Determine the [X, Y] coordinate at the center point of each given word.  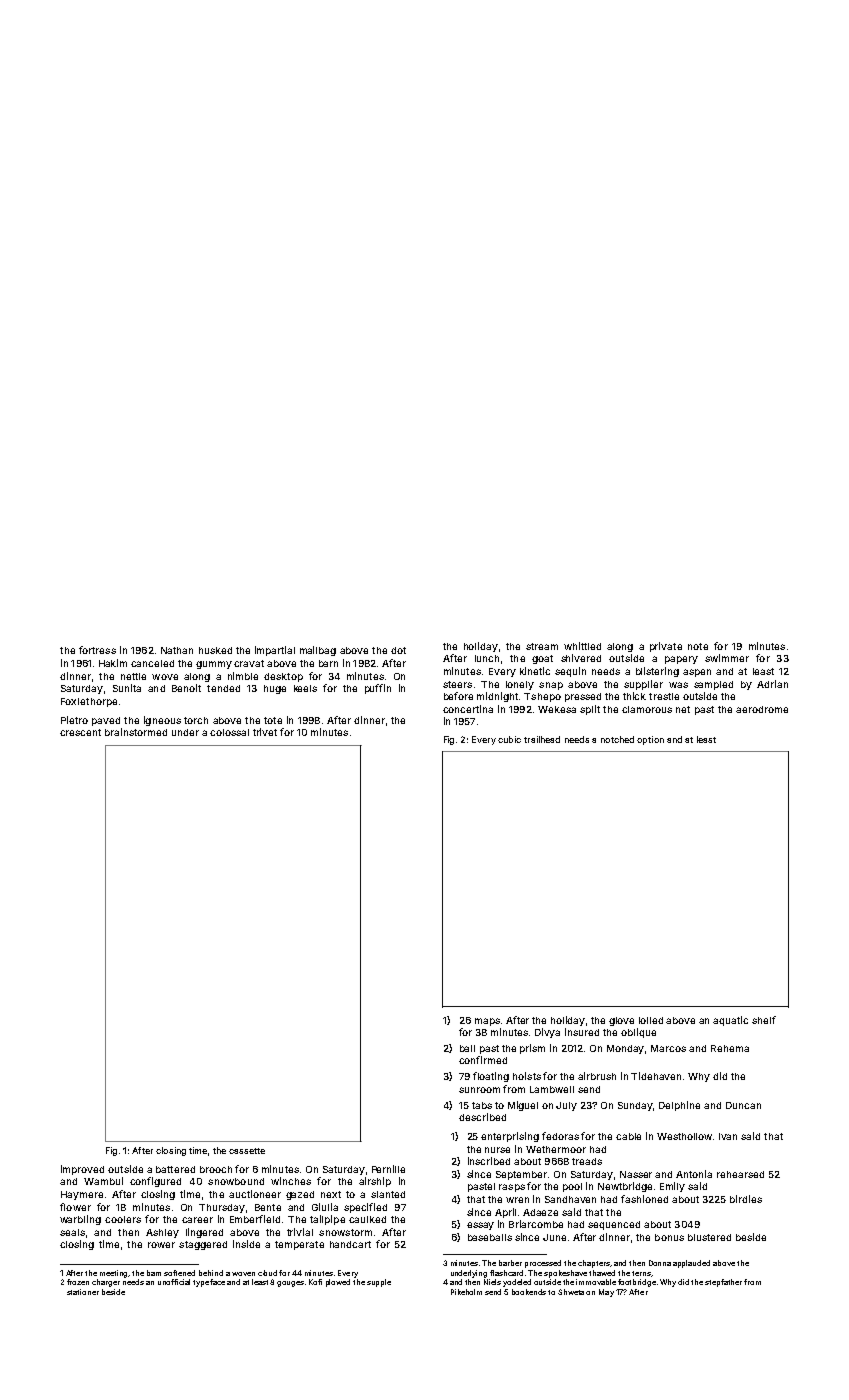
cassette [247, 1151]
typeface [209, 1283]
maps [487, 1022]
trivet [265, 732]
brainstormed [136, 732]
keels [305, 688]
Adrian [772, 684]
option [650, 740]
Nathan [177, 650]
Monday [625, 1049]
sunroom [479, 1090]
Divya [547, 1033]
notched [617, 739]
